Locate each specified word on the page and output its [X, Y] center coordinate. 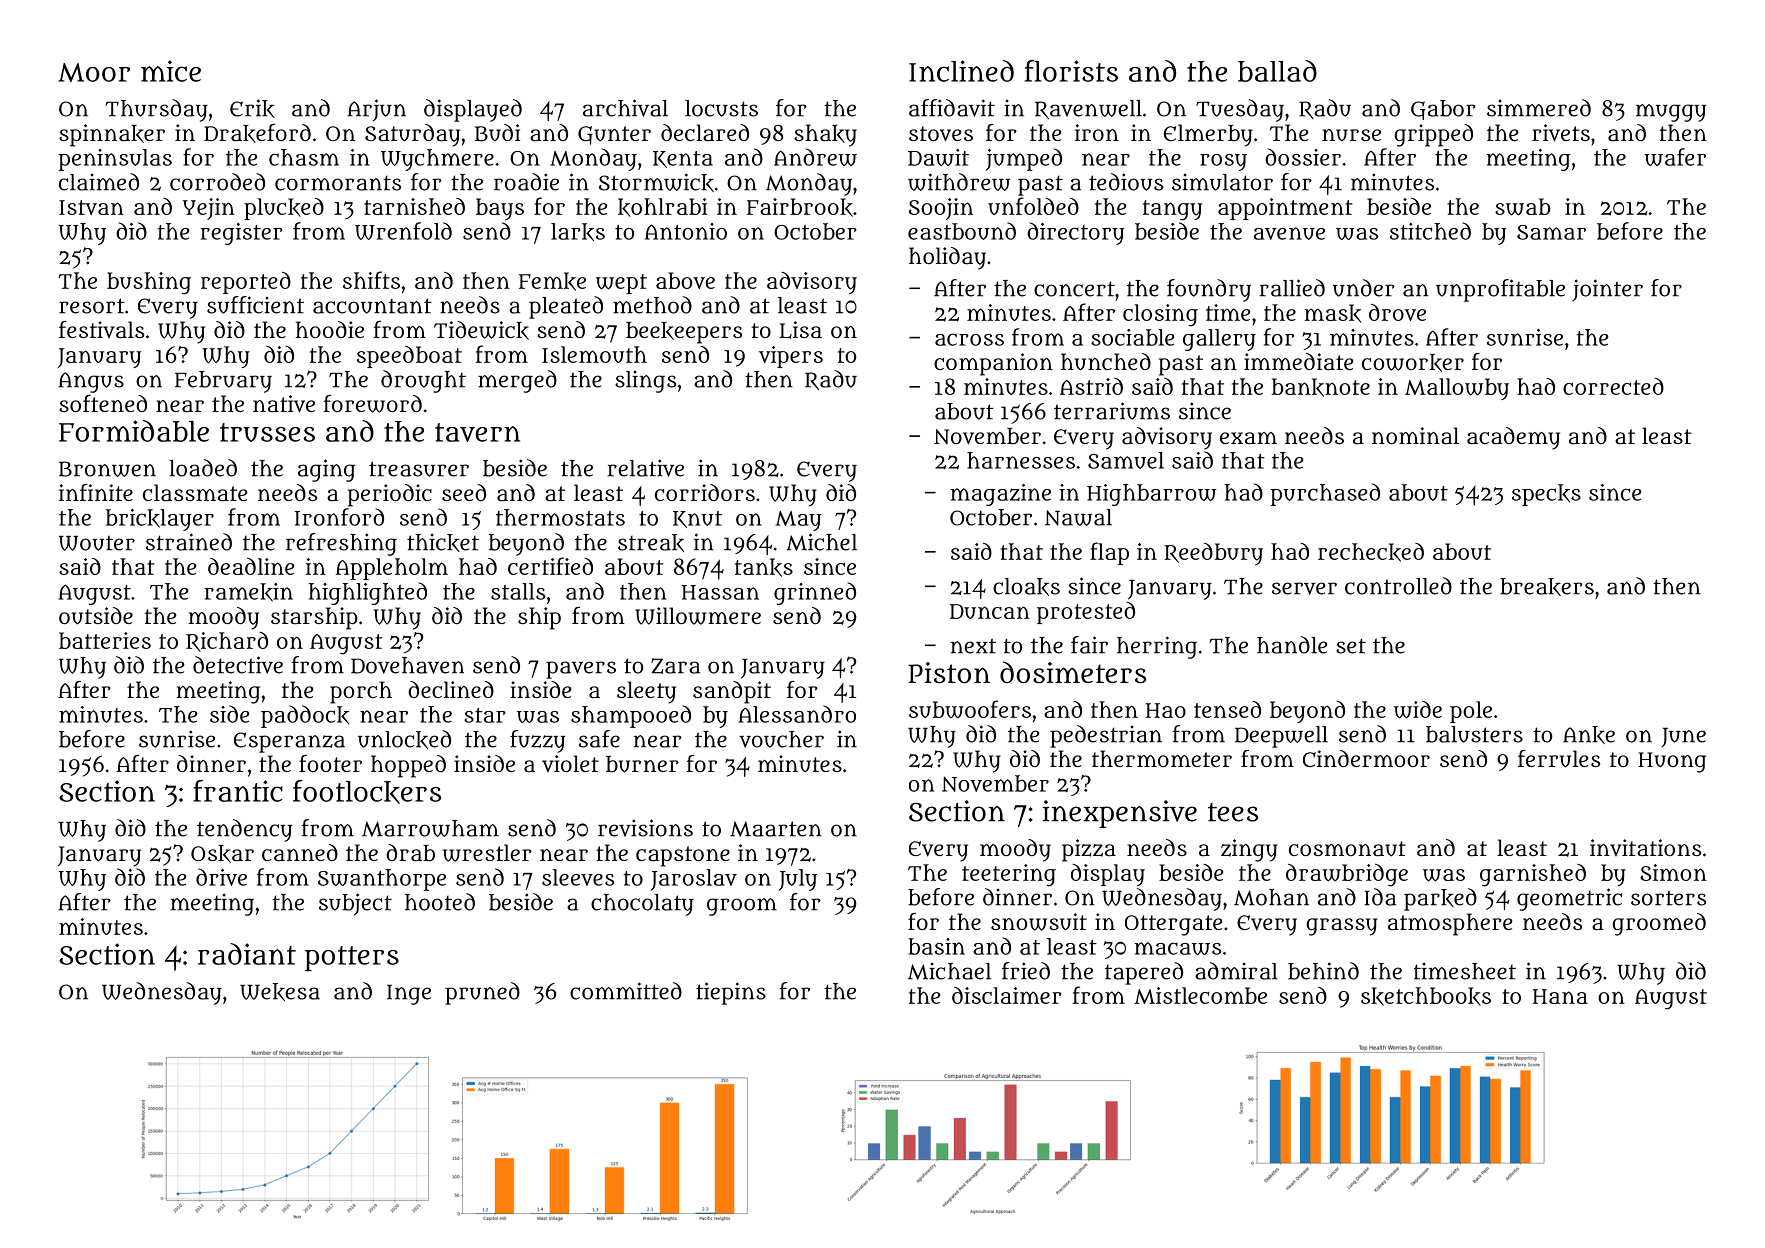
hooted [440, 902]
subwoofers [970, 709]
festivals [101, 329]
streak [651, 543]
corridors [705, 492]
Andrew [815, 157]
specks [1546, 495]
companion [993, 364]
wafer [1675, 157]
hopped [408, 766]
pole [1471, 712]
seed [464, 492]
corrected [1613, 386]
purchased [1325, 494]
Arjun [376, 110]
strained [189, 542]
